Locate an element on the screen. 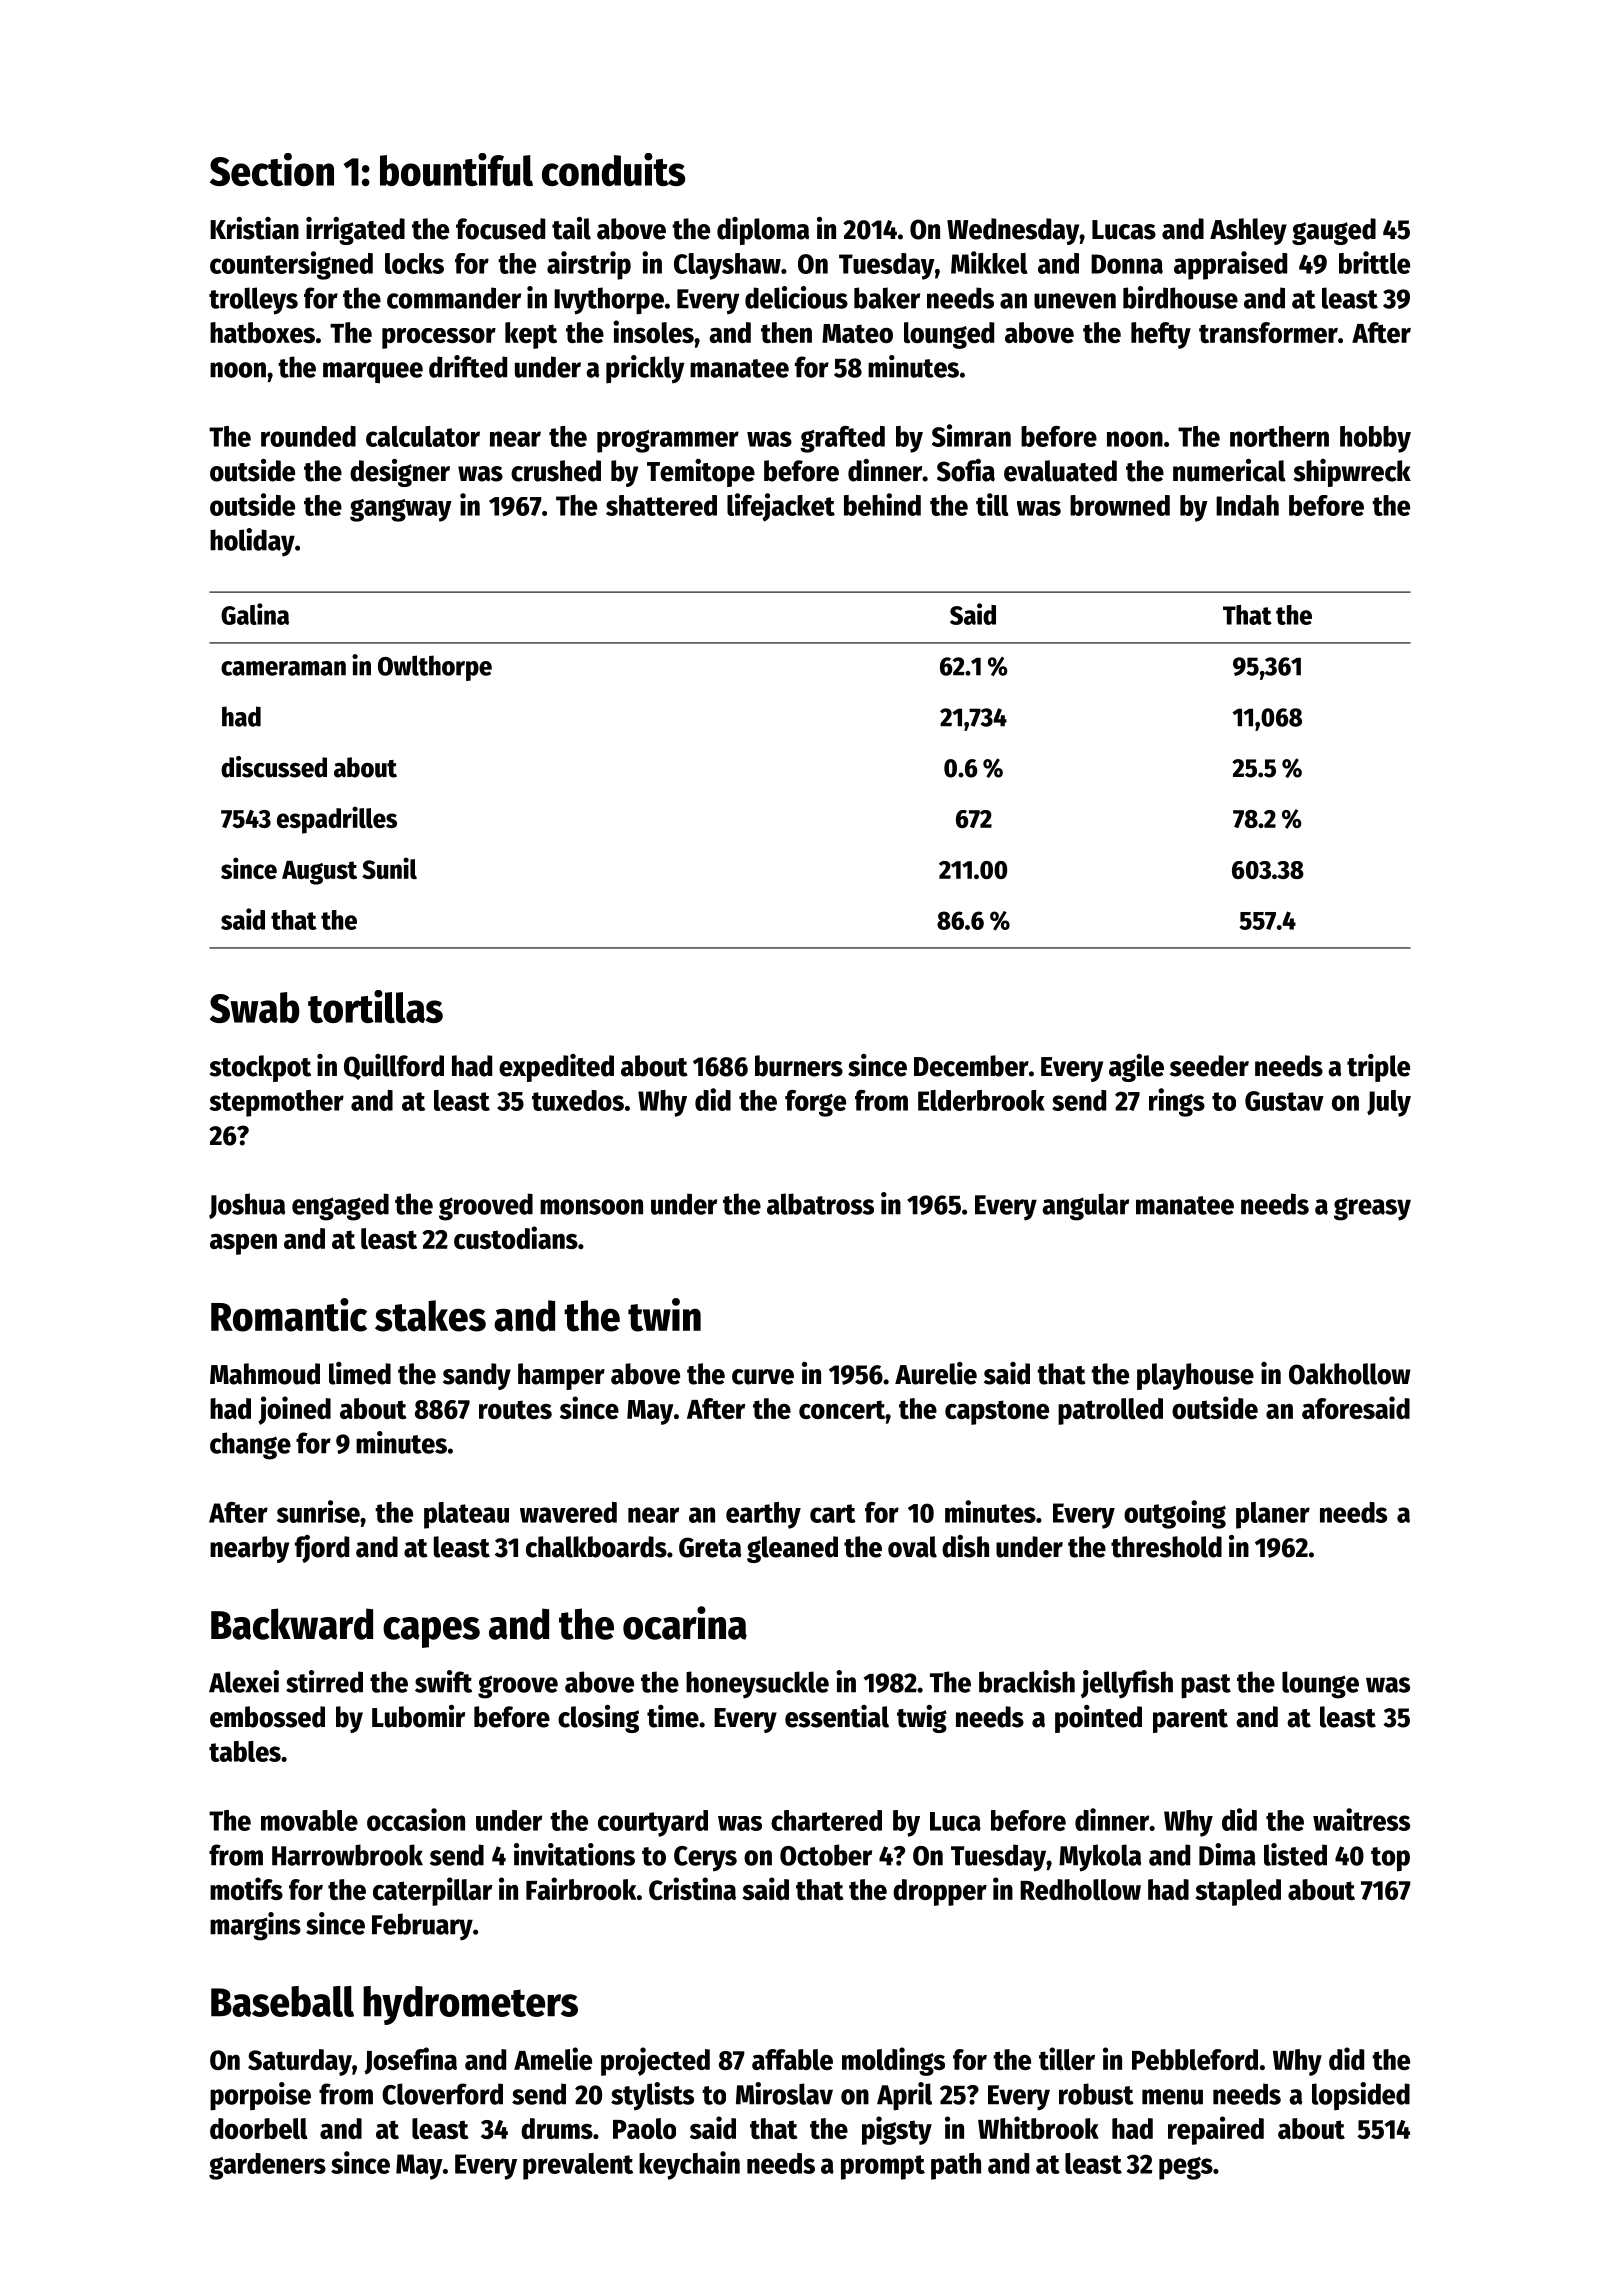  marquee is located at coordinates (373, 373).
